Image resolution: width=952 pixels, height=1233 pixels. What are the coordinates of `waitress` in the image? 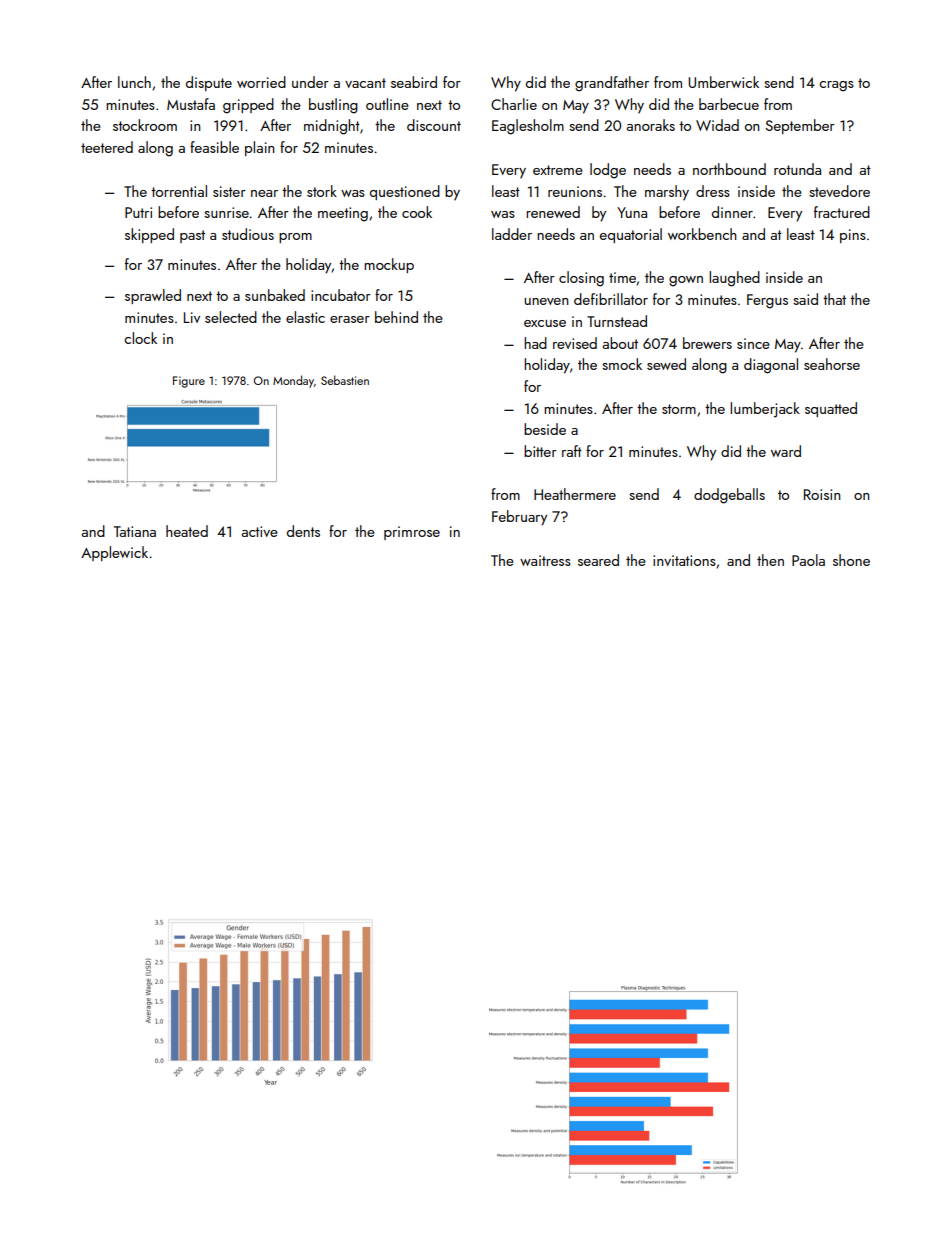 It's located at (545, 560).
